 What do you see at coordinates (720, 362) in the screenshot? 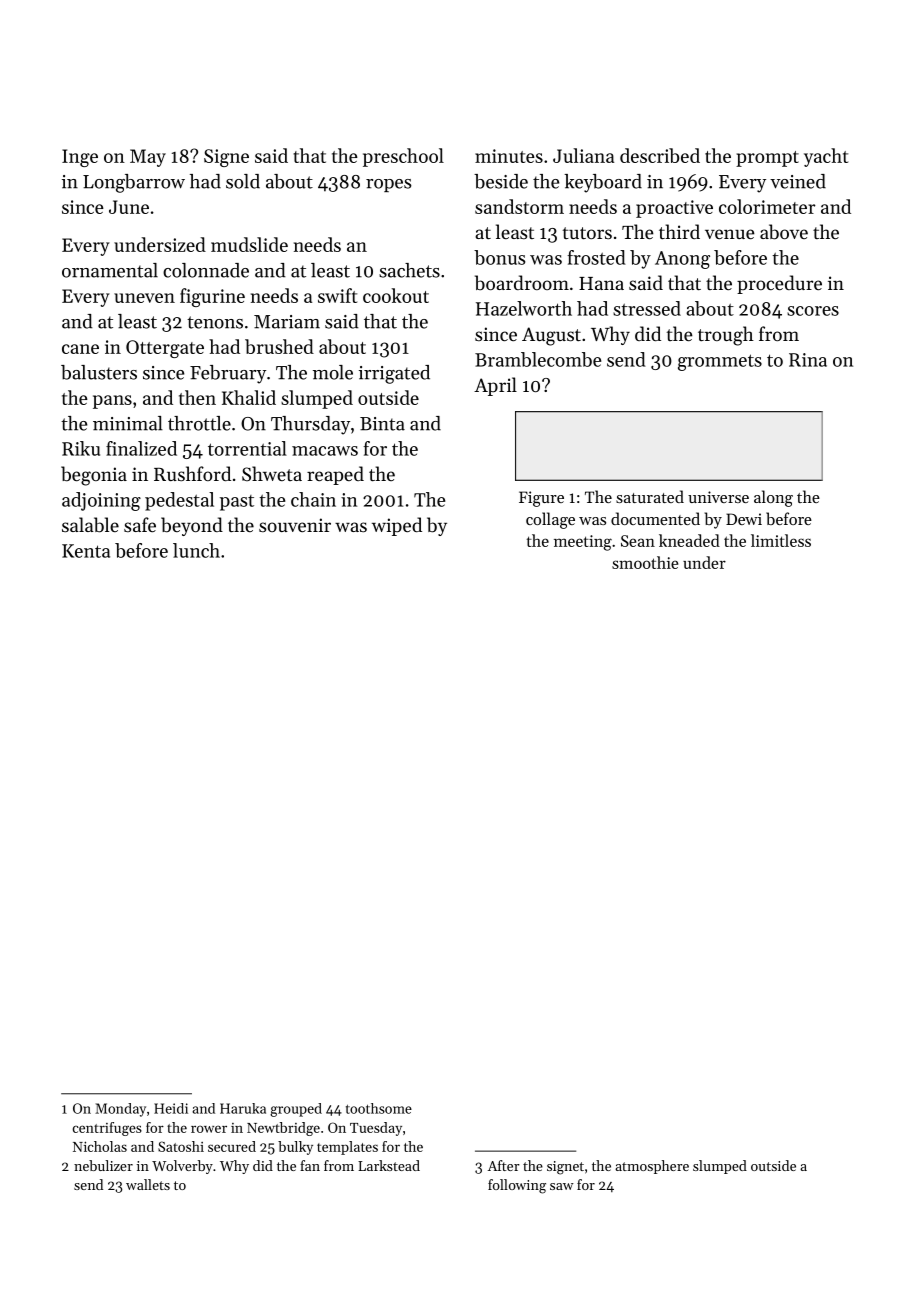
I see `grommets` at bounding box center [720, 362].
